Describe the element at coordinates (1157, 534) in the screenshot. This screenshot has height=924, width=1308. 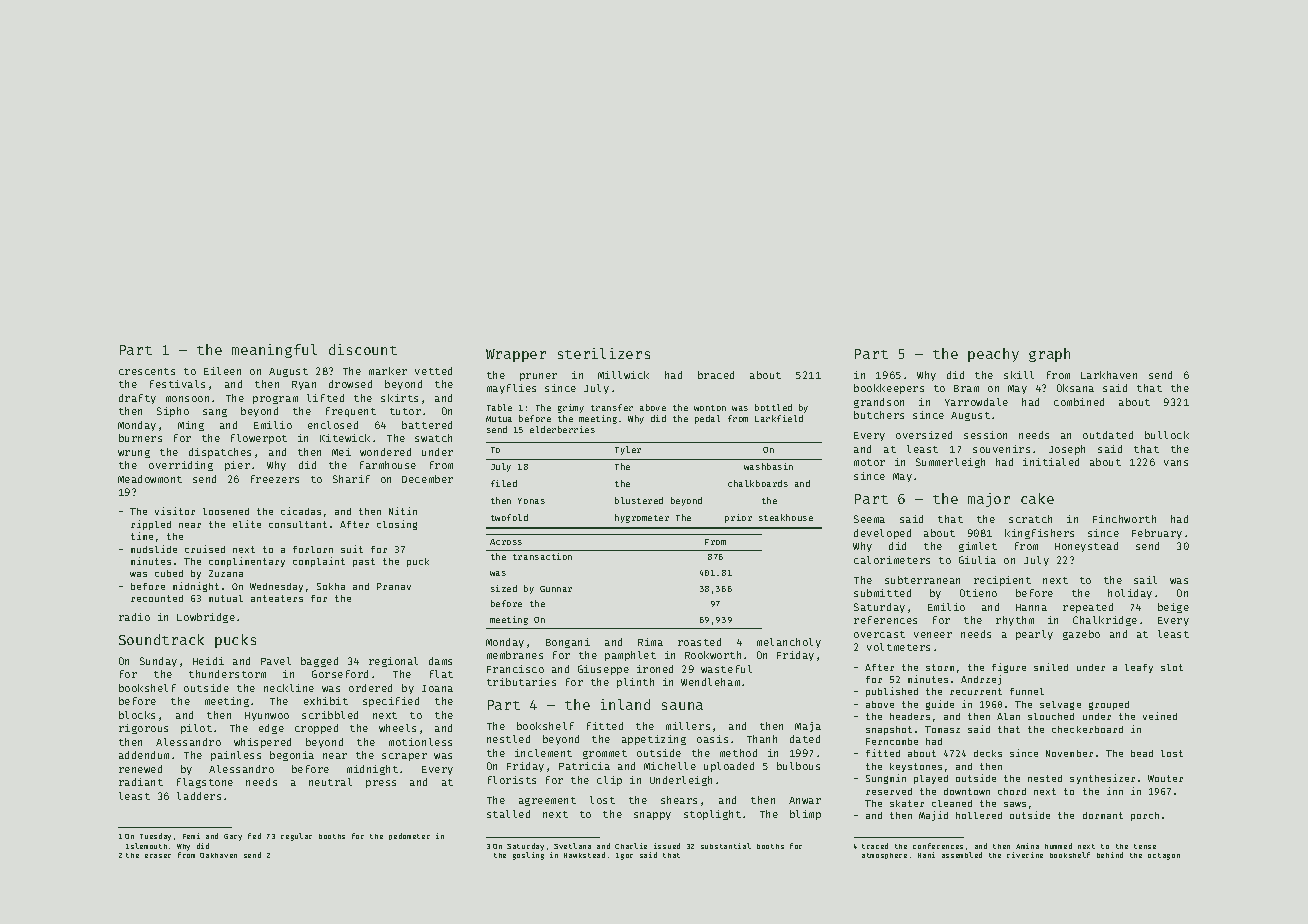
I see `February` at that location.
